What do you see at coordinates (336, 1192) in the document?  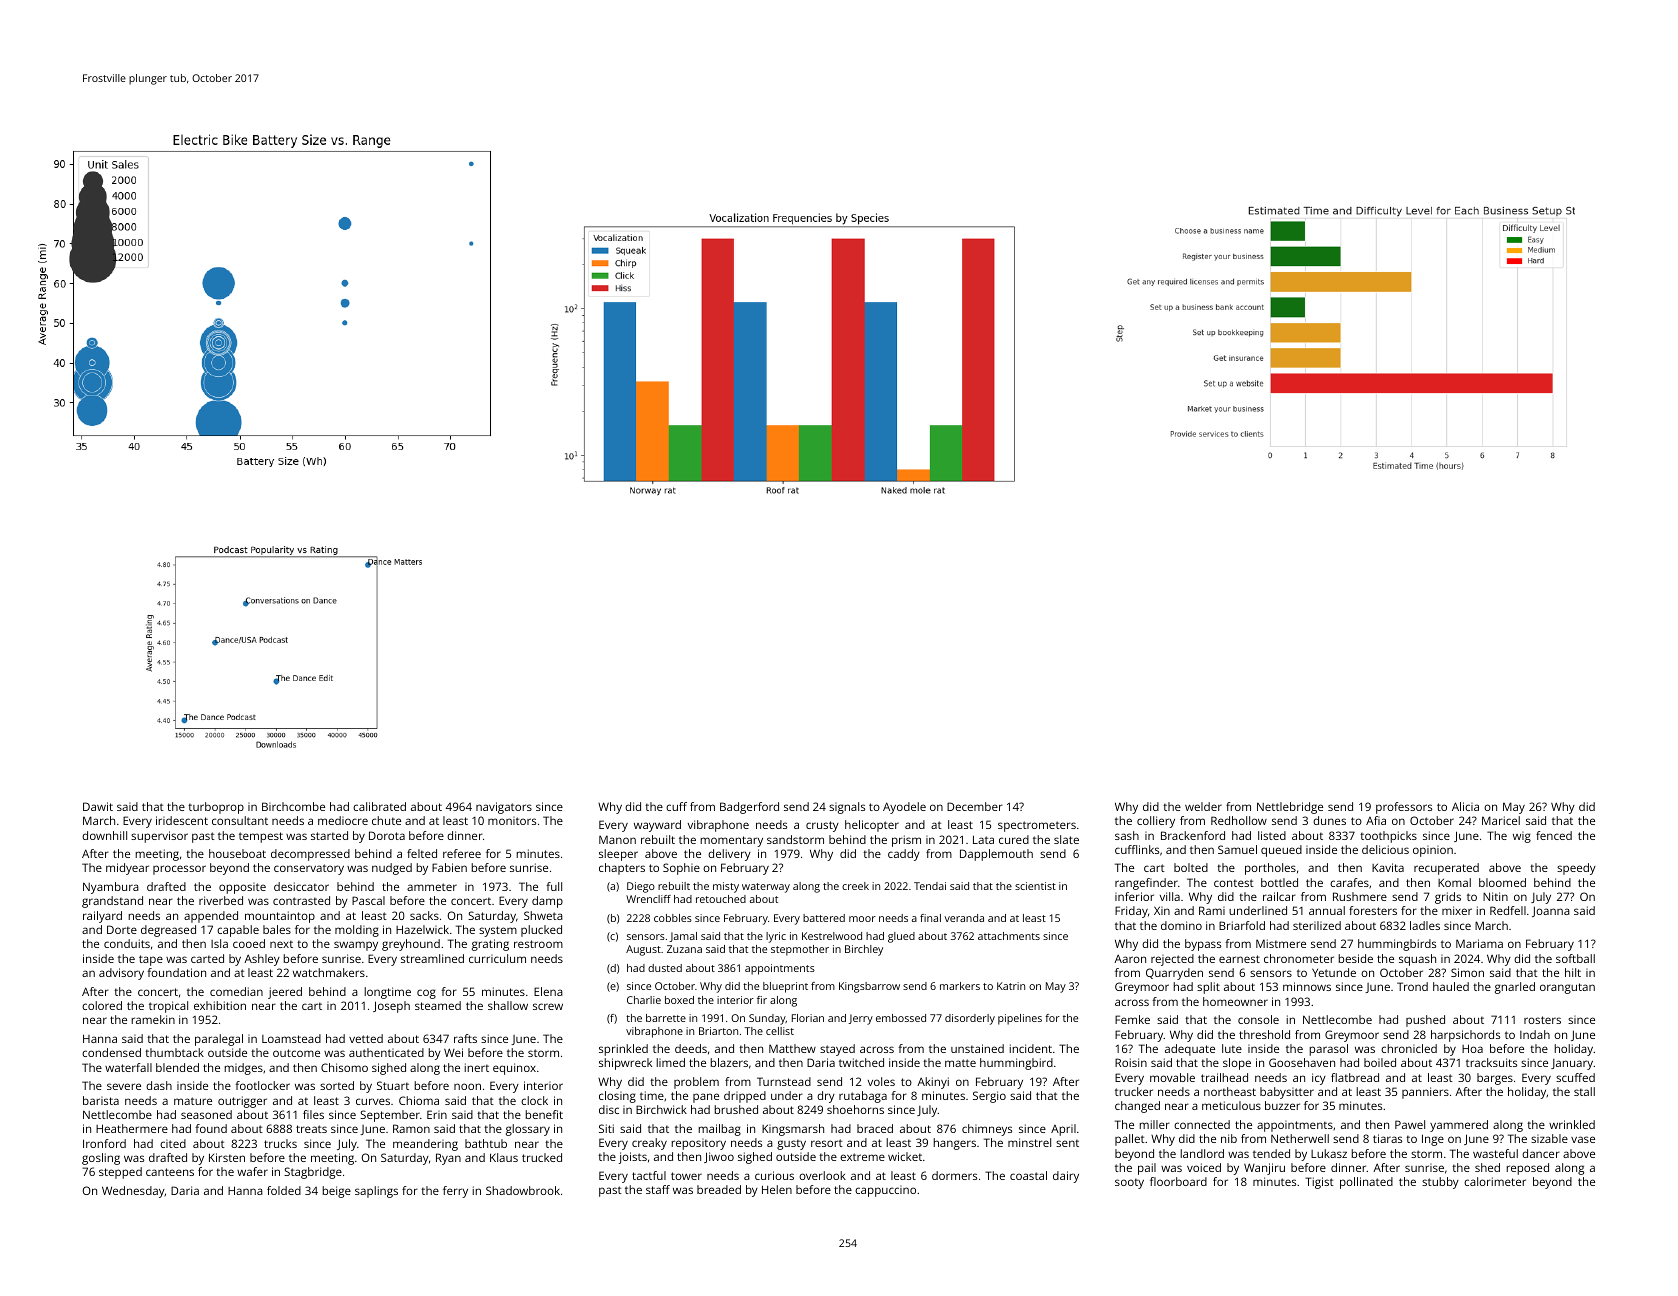 I see `beige` at bounding box center [336, 1192].
